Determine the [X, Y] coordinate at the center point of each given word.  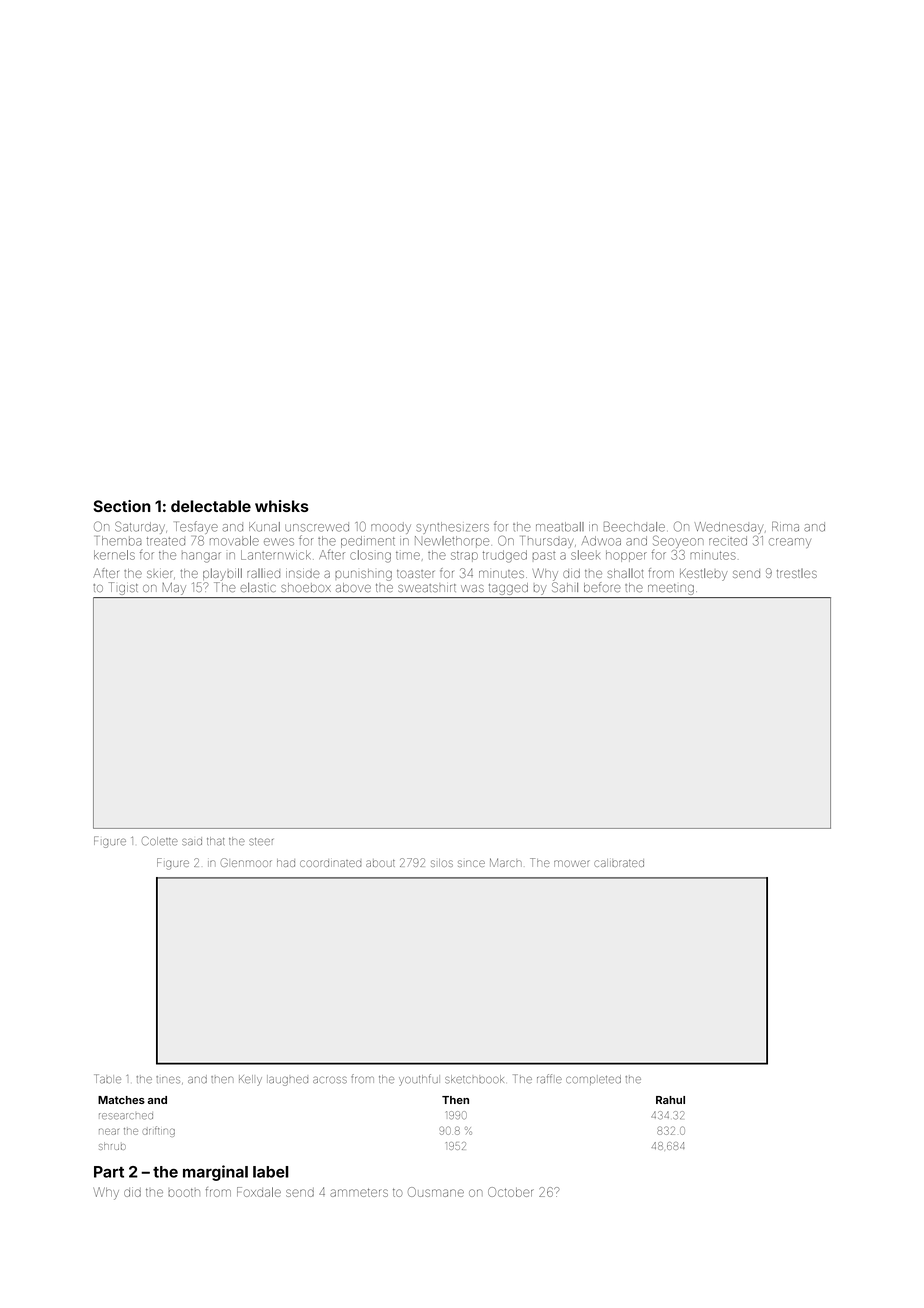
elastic [258, 587]
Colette [160, 841]
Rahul [670, 1100]
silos [442, 863]
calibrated [619, 863]
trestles [797, 573]
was [472, 588]
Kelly [250, 1080]
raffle [549, 1079]
